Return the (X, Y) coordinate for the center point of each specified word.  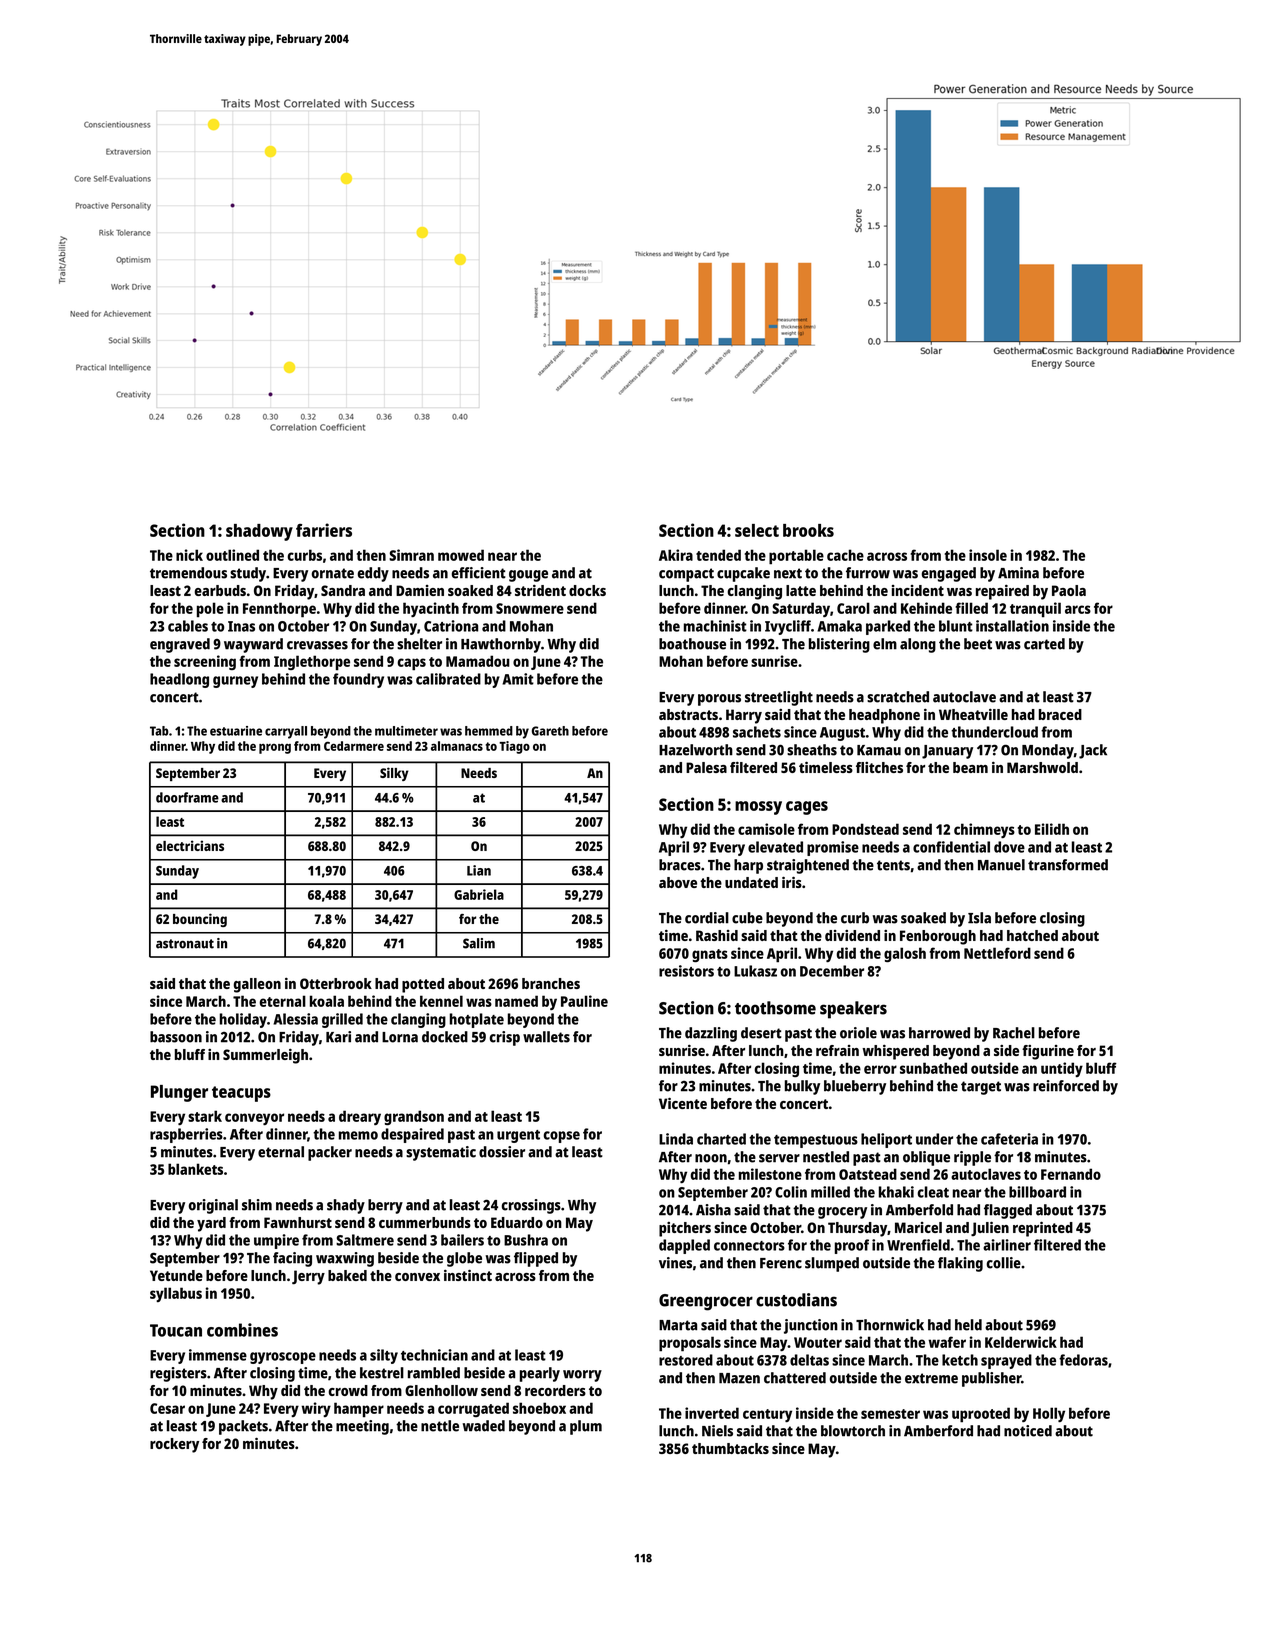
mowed (461, 555)
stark (205, 1116)
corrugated (473, 1409)
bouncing (200, 920)
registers (178, 1374)
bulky (802, 1087)
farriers (324, 530)
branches (551, 983)
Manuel (1001, 865)
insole (988, 555)
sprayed (1006, 1361)
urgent (518, 1136)
